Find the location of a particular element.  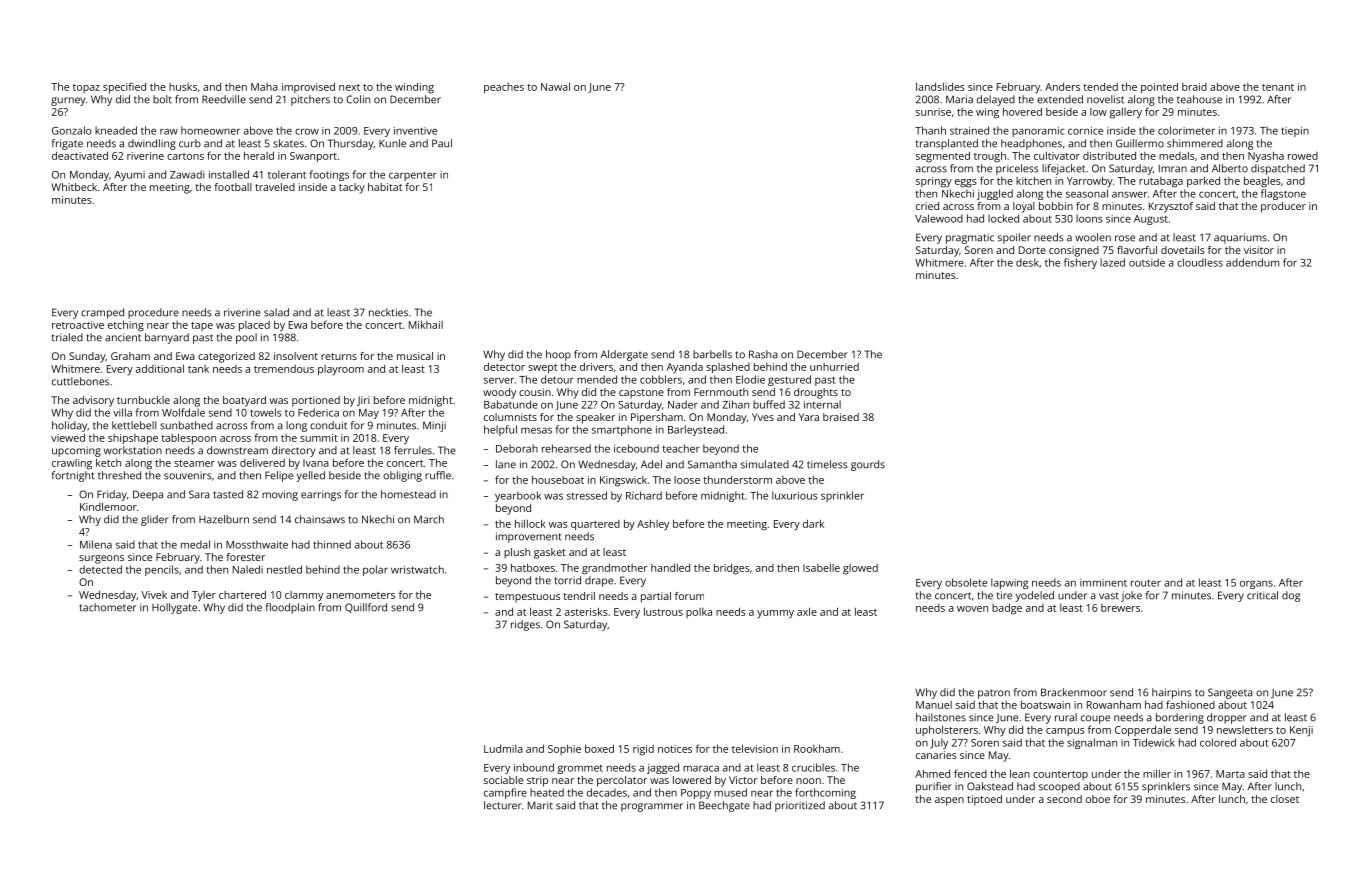

homeowner is located at coordinates (210, 130).
